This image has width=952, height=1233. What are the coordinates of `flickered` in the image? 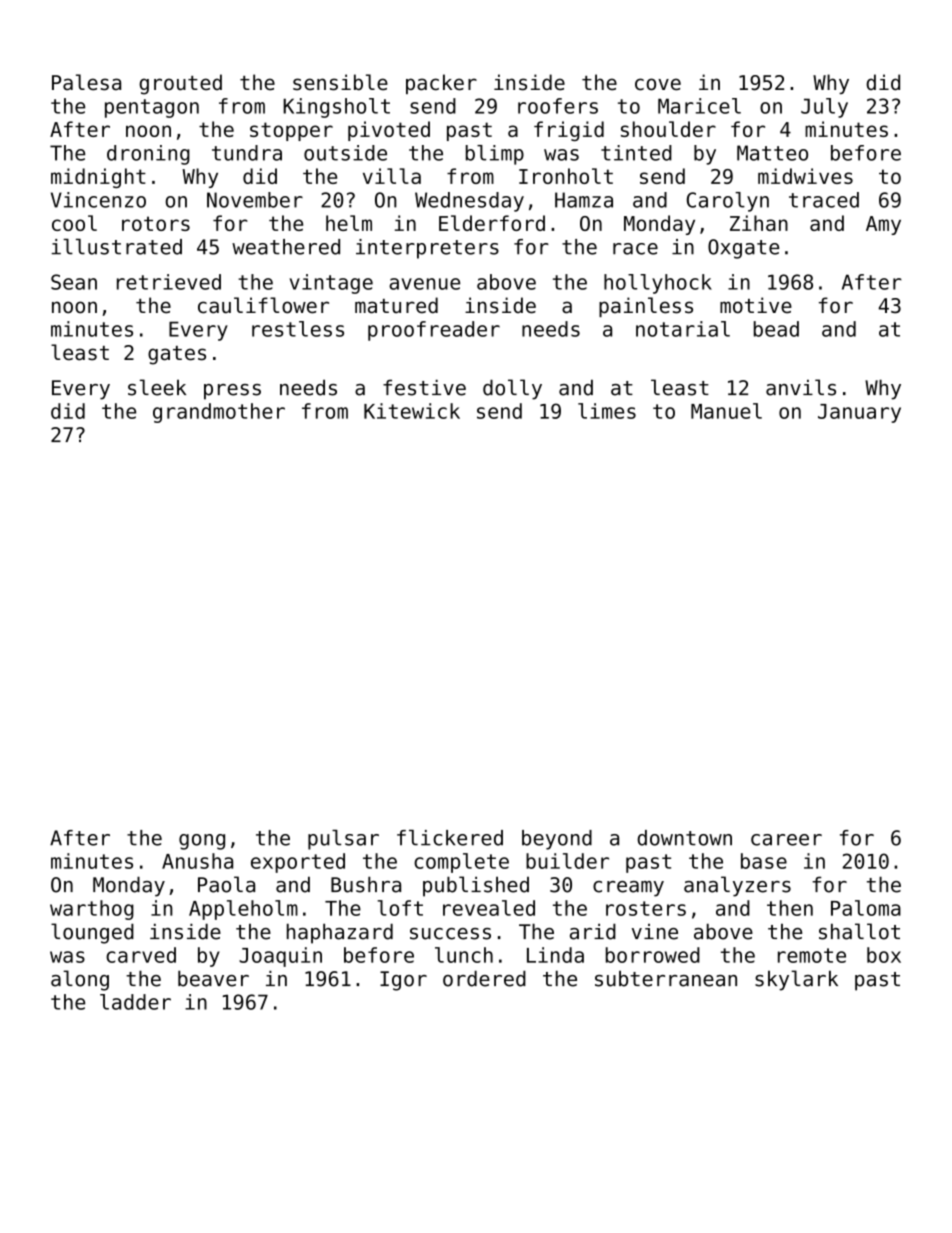 It's located at (450, 838).
